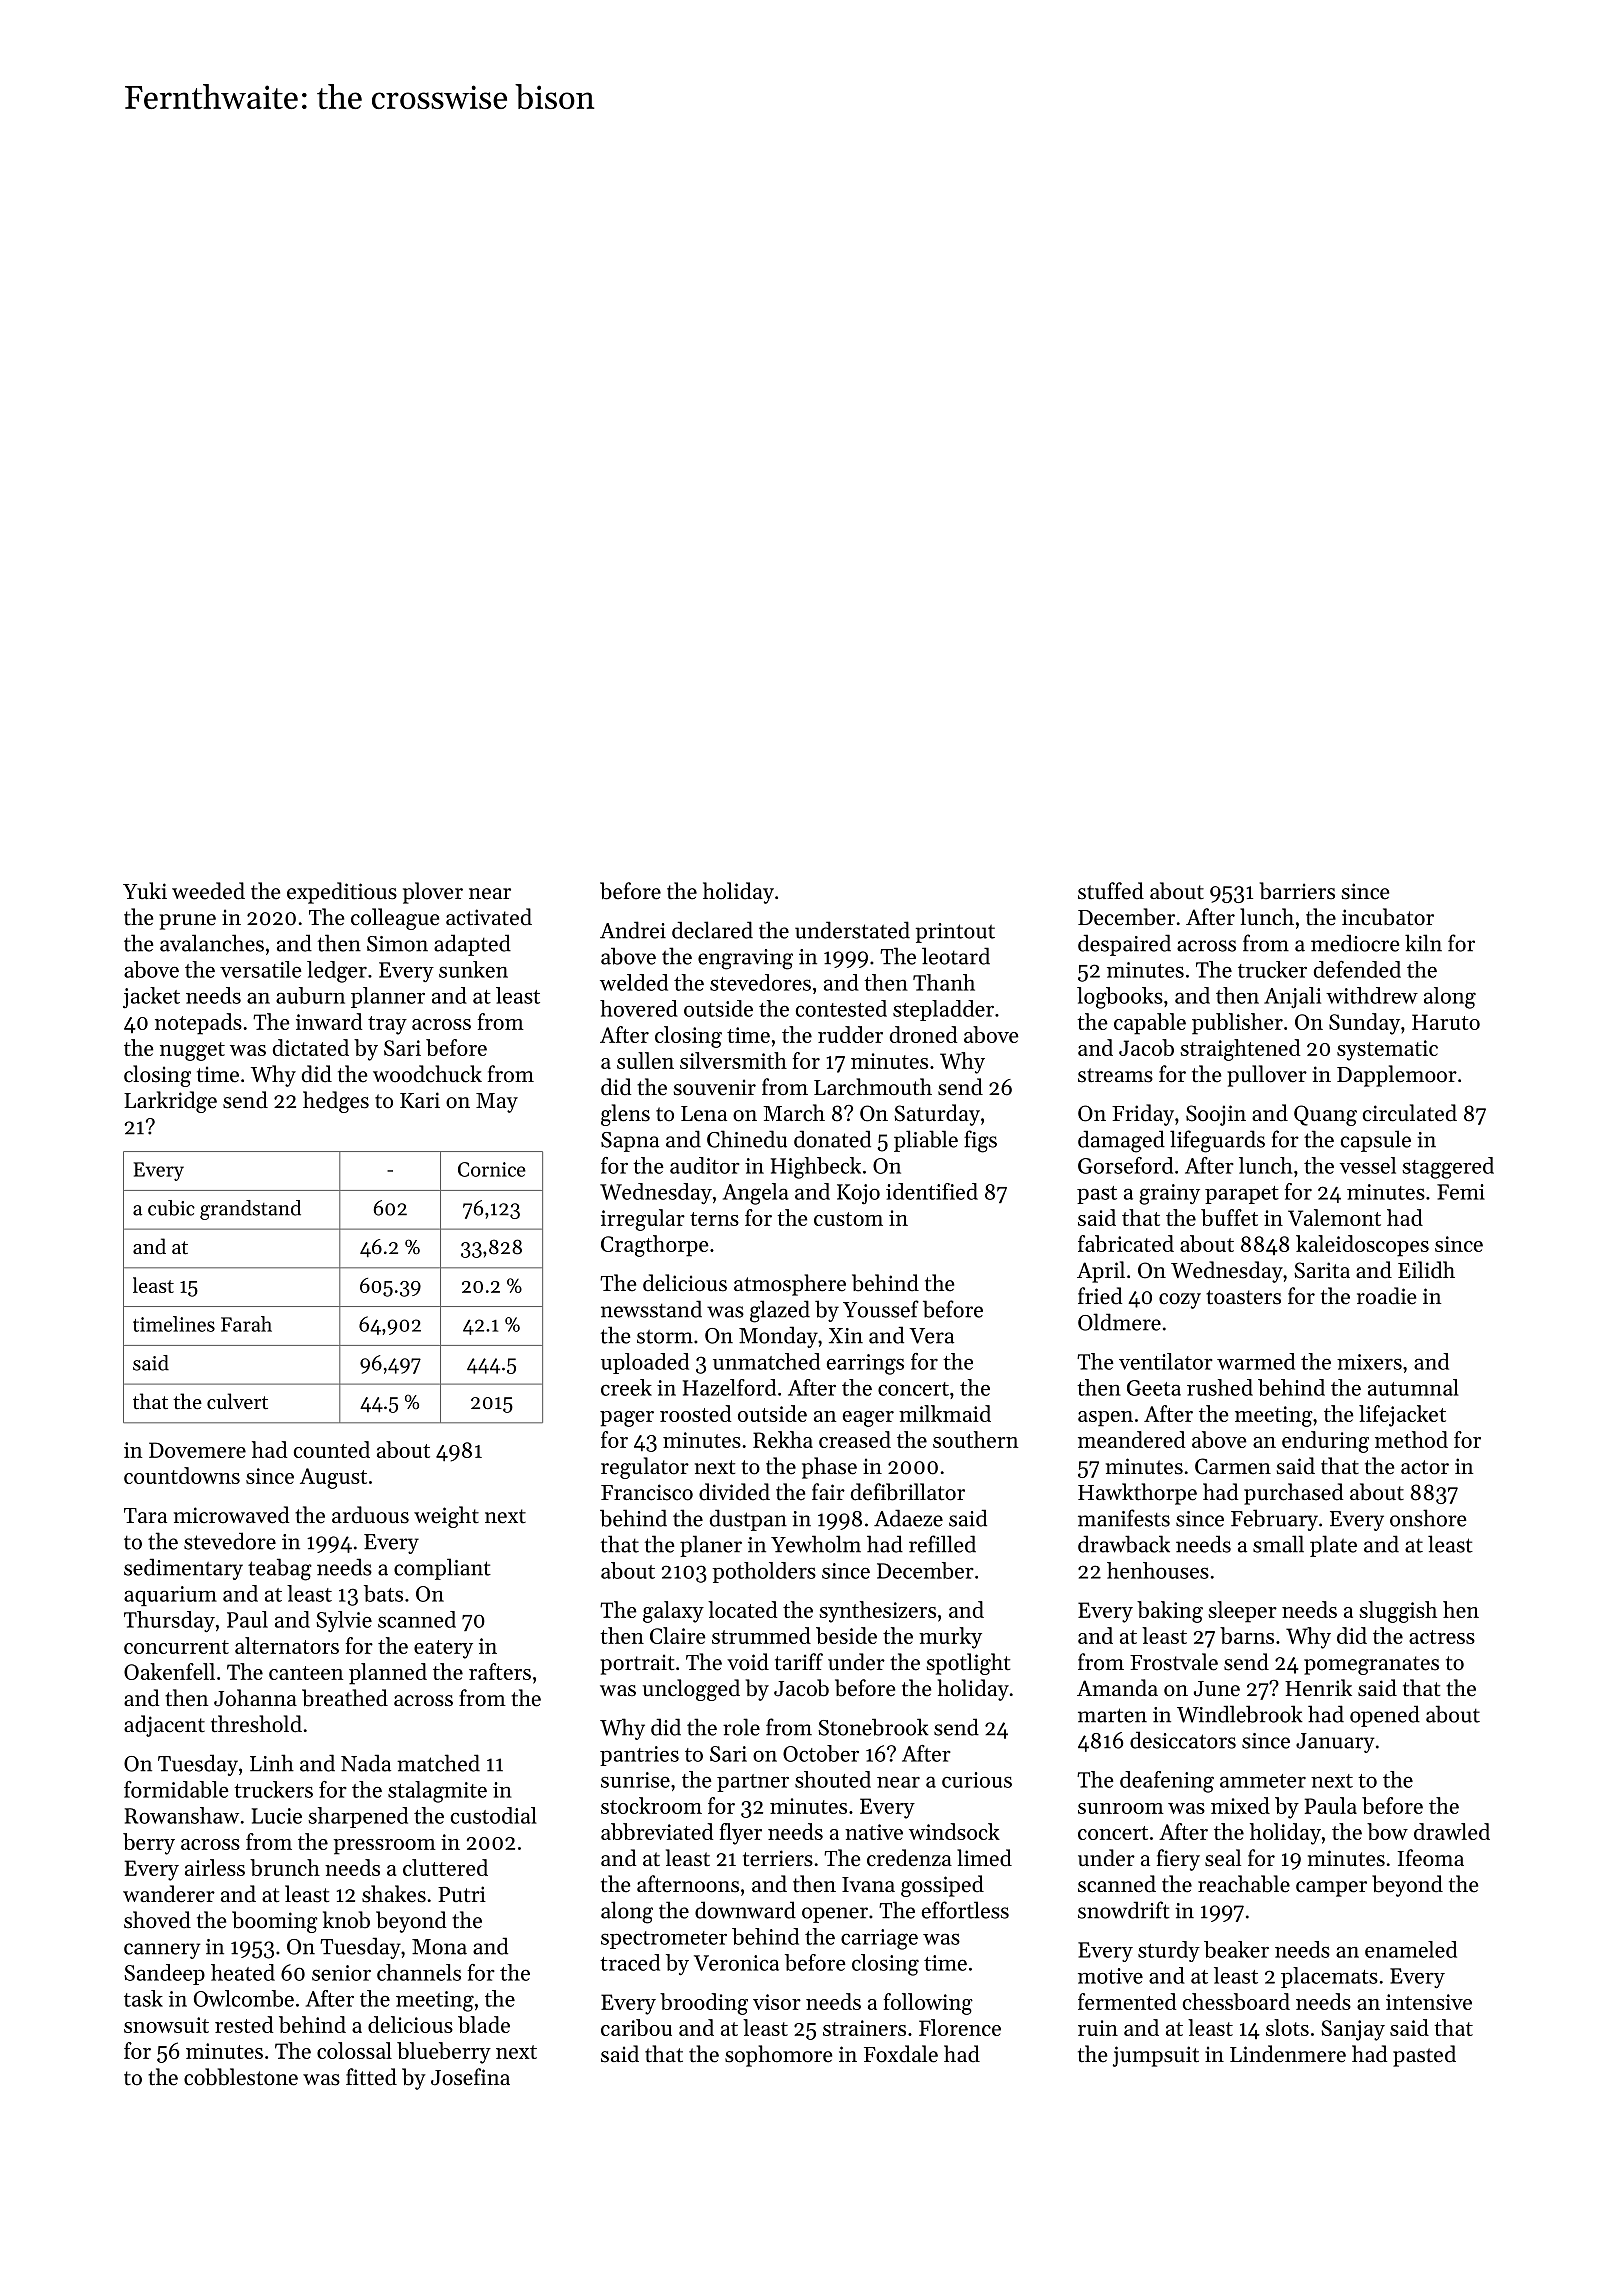 Image resolution: width=1620 pixels, height=2292 pixels. What do you see at coordinates (1448, 1168) in the page?
I see `staggered` at bounding box center [1448, 1168].
